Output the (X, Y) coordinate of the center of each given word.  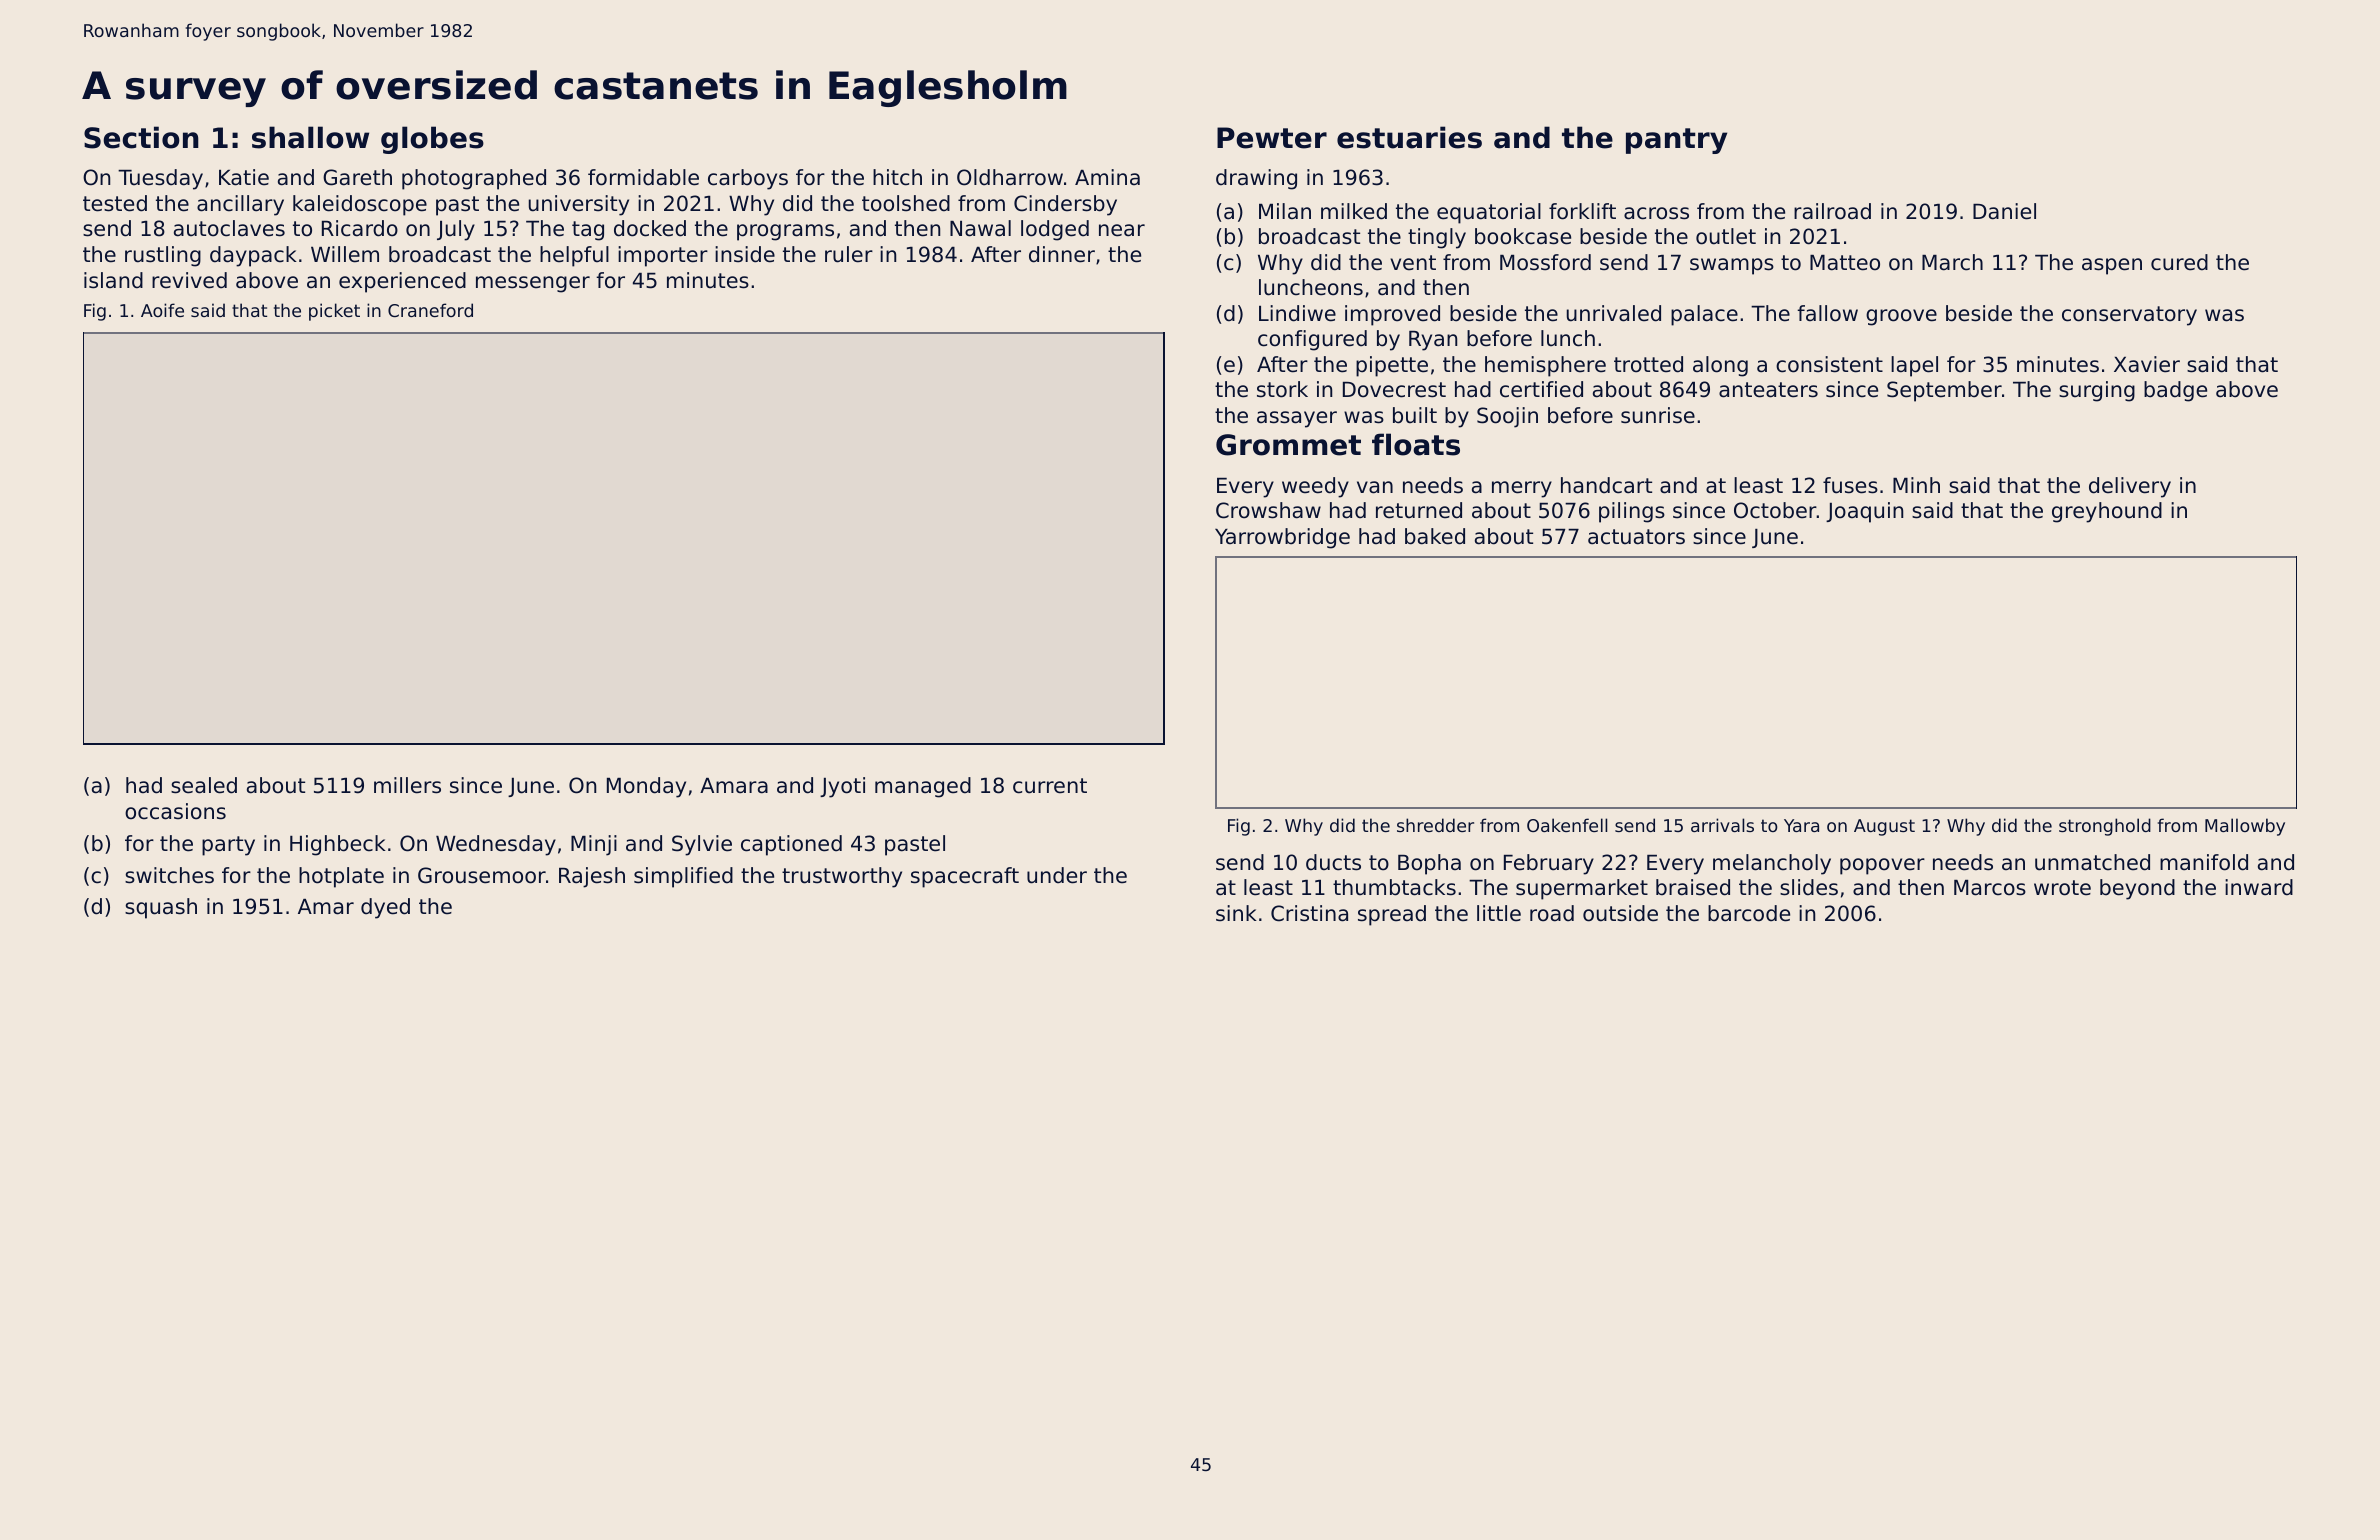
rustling (163, 256)
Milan (1285, 211)
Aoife (162, 310)
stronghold (2105, 827)
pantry (1676, 141)
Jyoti (842, 787)
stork (1282, 389)
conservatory (2129, 316)
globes (432, 140)
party (228, 846)
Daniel (2004, 211)
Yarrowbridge (1282, 538)
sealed (204, 785)
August (1884, 827)
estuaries (1409, 137)
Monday (646, 787)
